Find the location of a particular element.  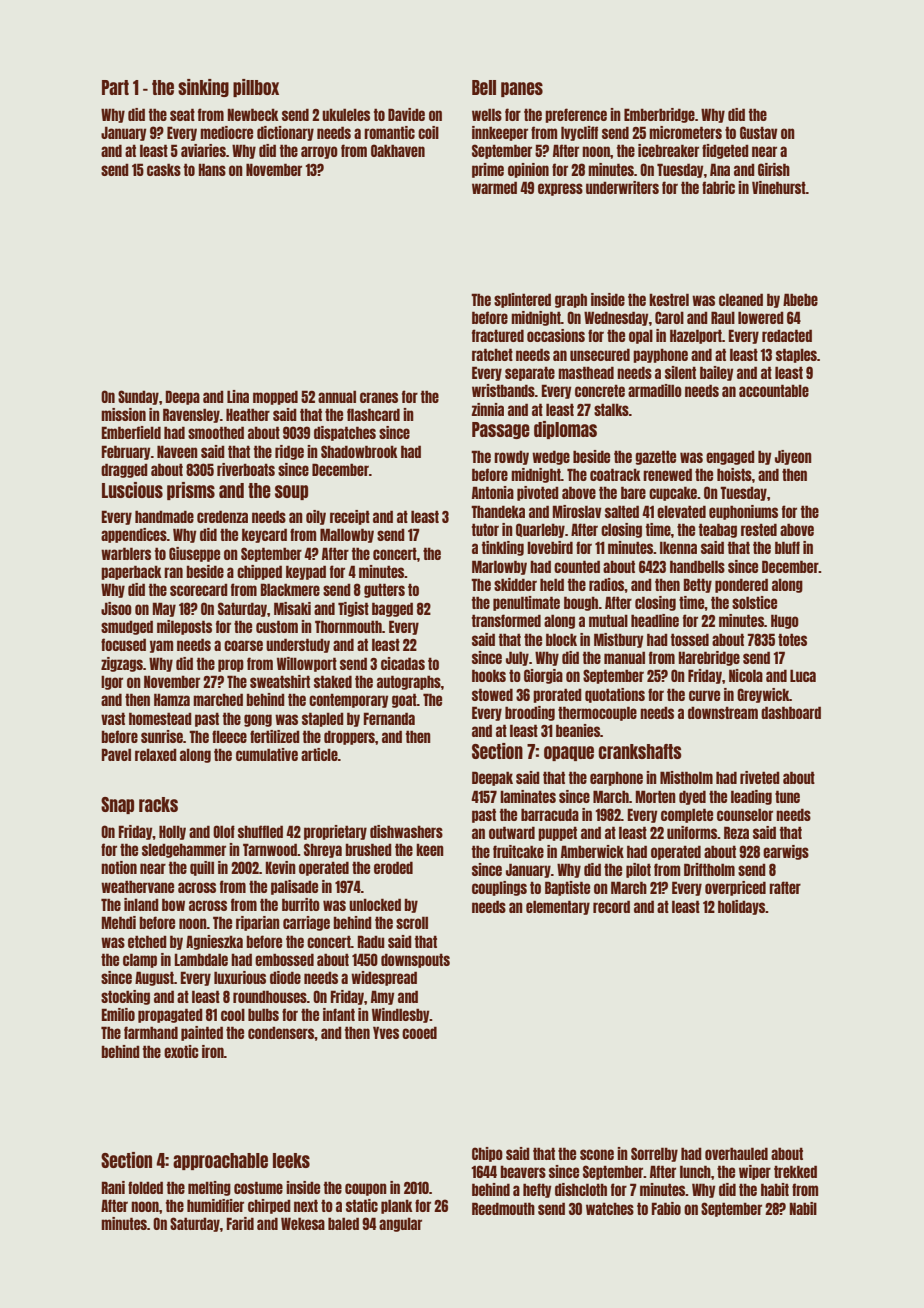

dragged is located at coordinates (124, 470).
